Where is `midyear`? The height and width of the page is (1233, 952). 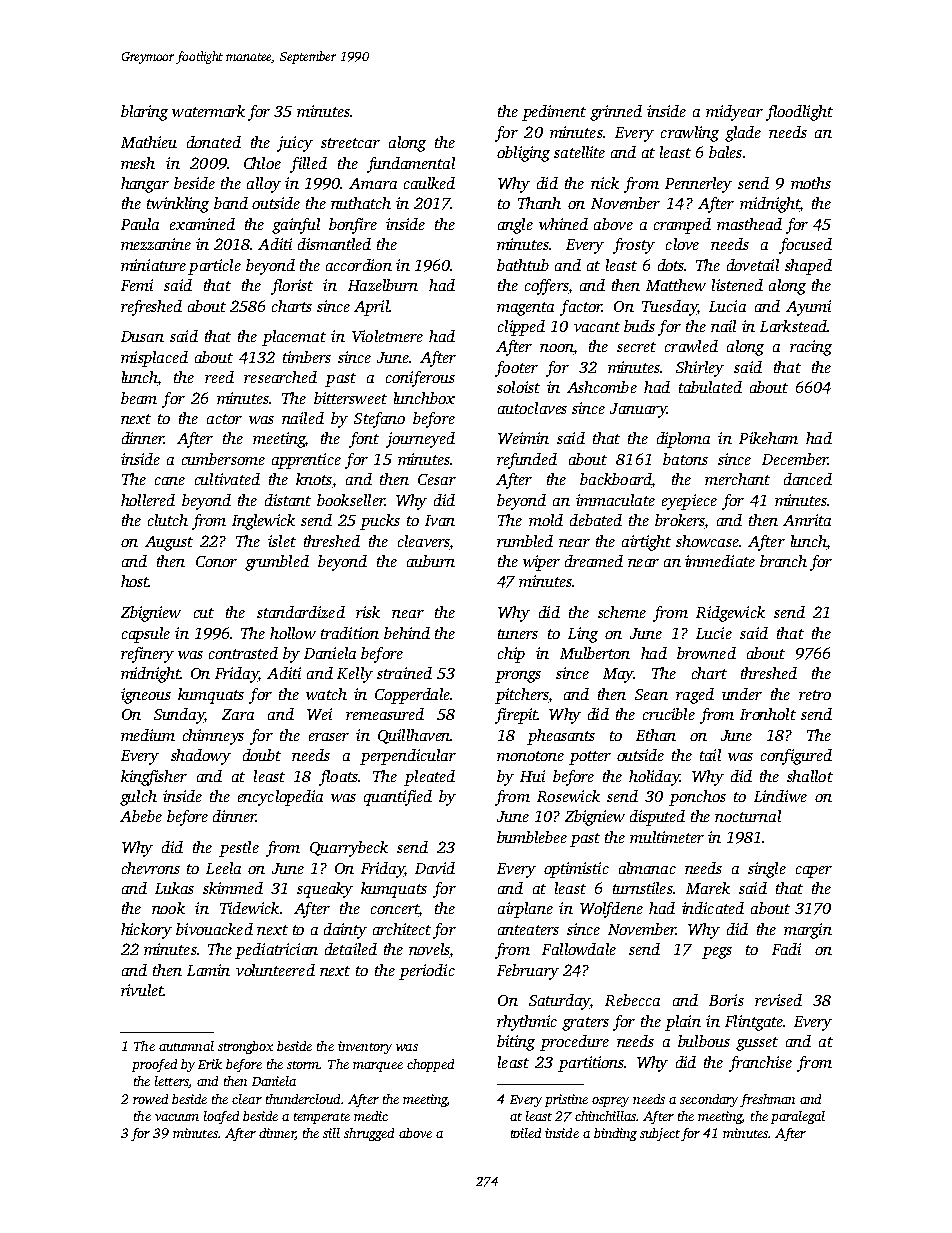 midyear is located at coordinates (734, 113).
